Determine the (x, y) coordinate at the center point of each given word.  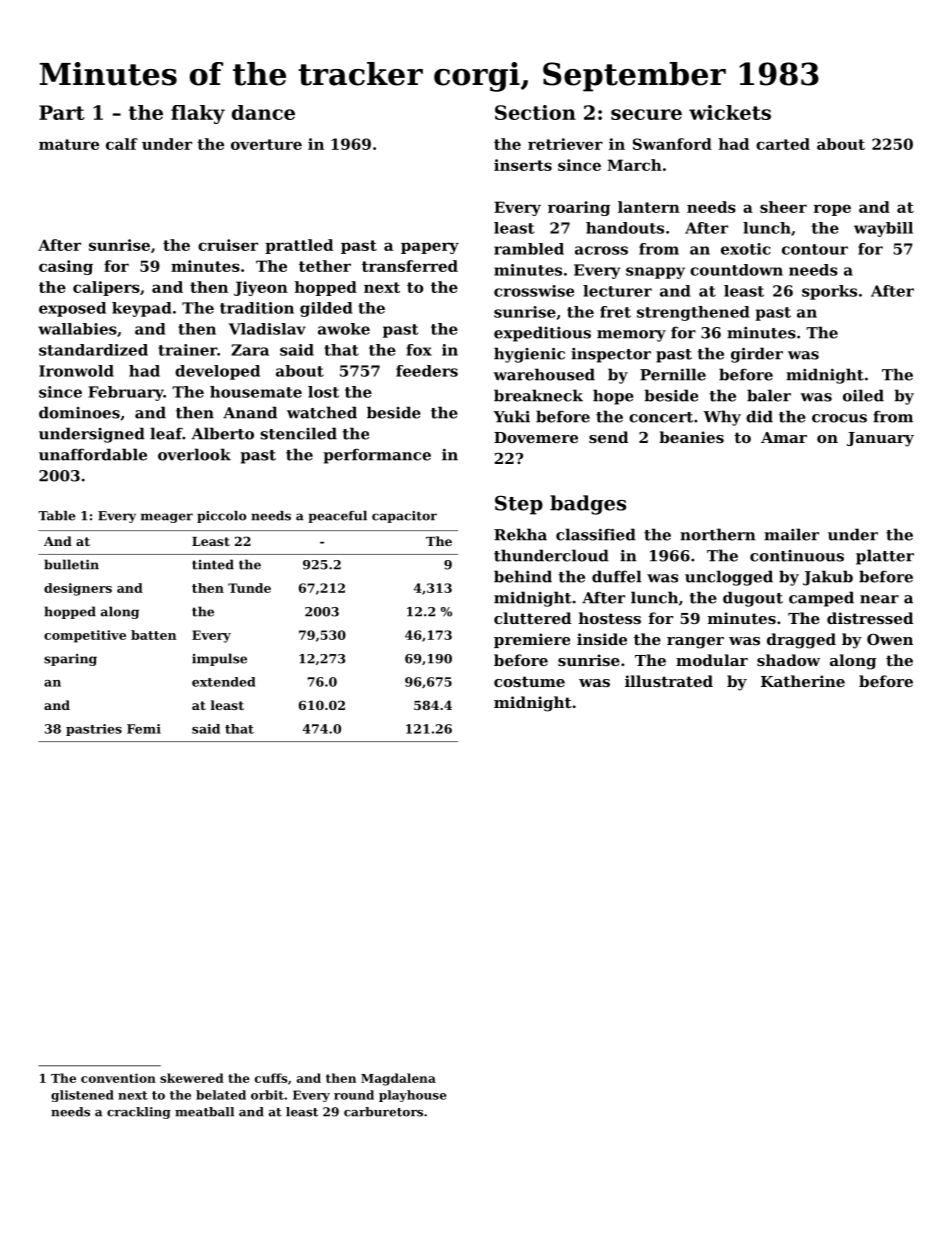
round (354, 1095)
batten (154, 635)
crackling (139, 1113)
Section (535, 112)
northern (718, 534)
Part (62, 112)
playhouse (412, 1096)
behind (523, 576)
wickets (730, 112)
